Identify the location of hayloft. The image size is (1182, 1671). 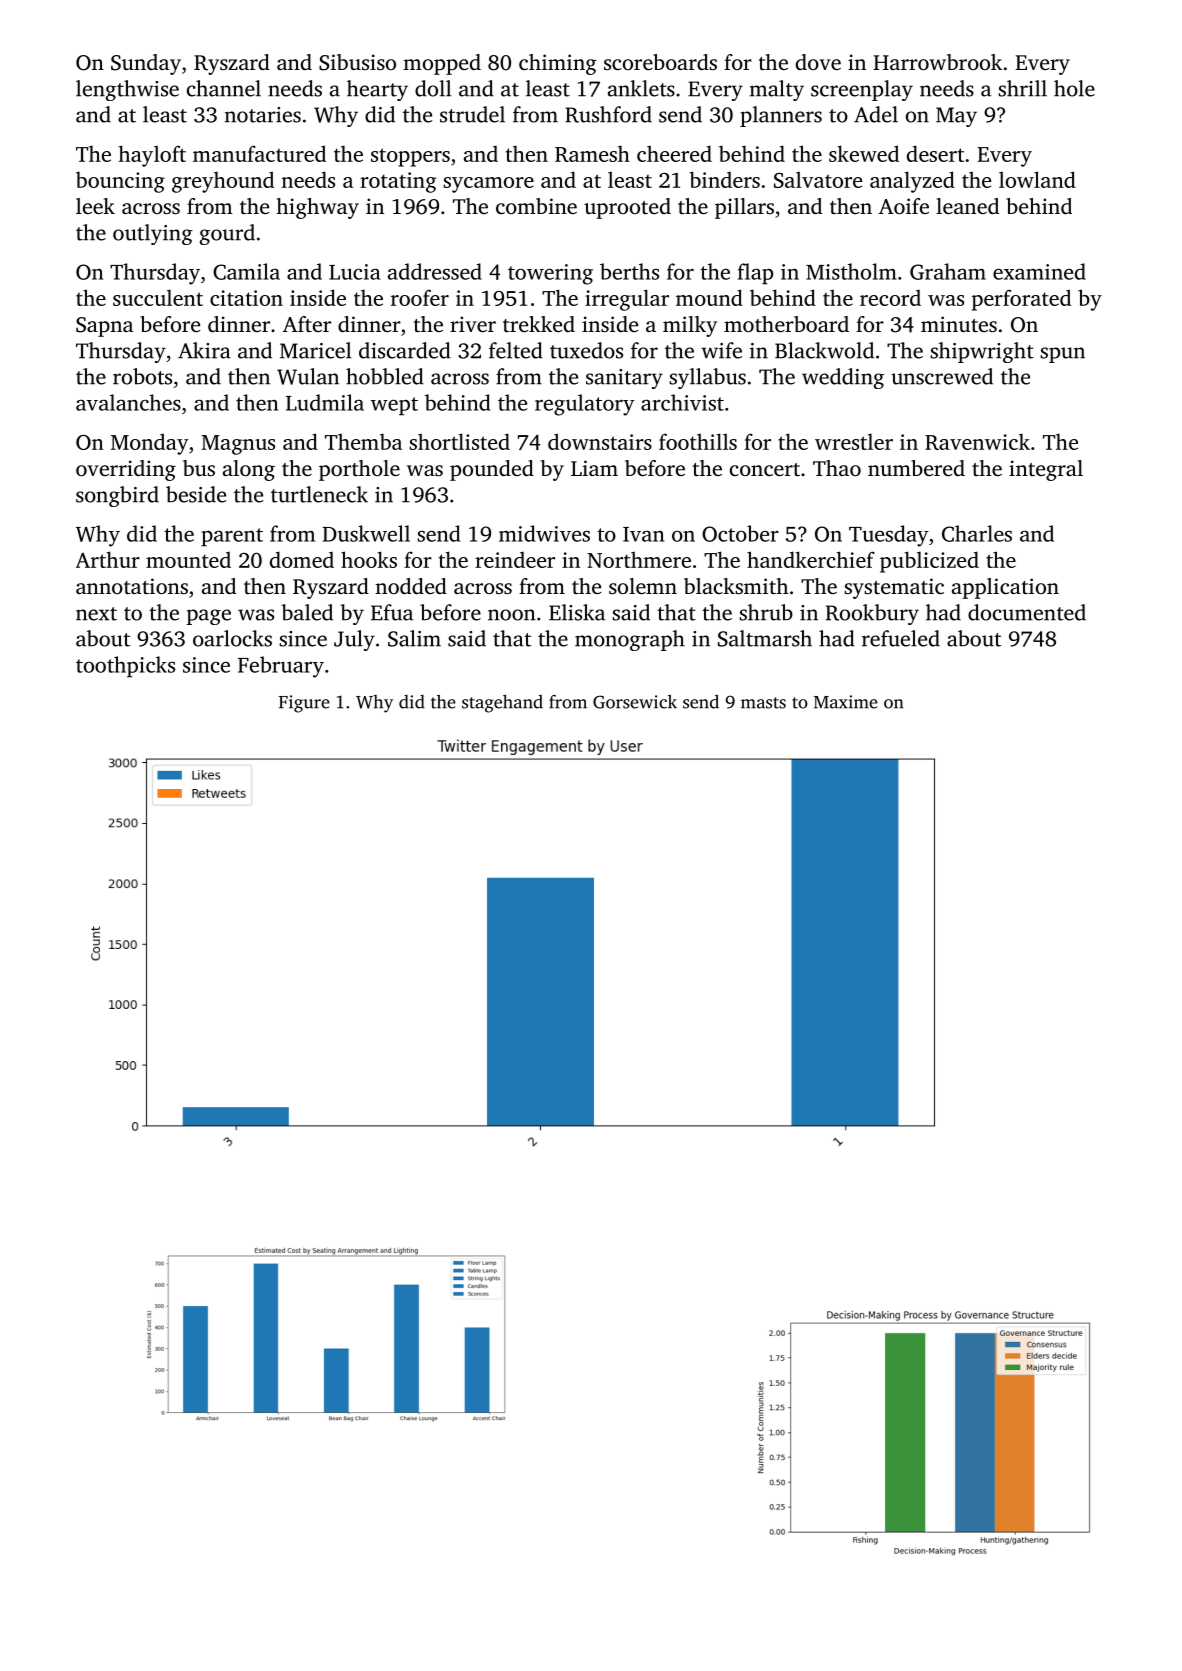
(152, 156).
